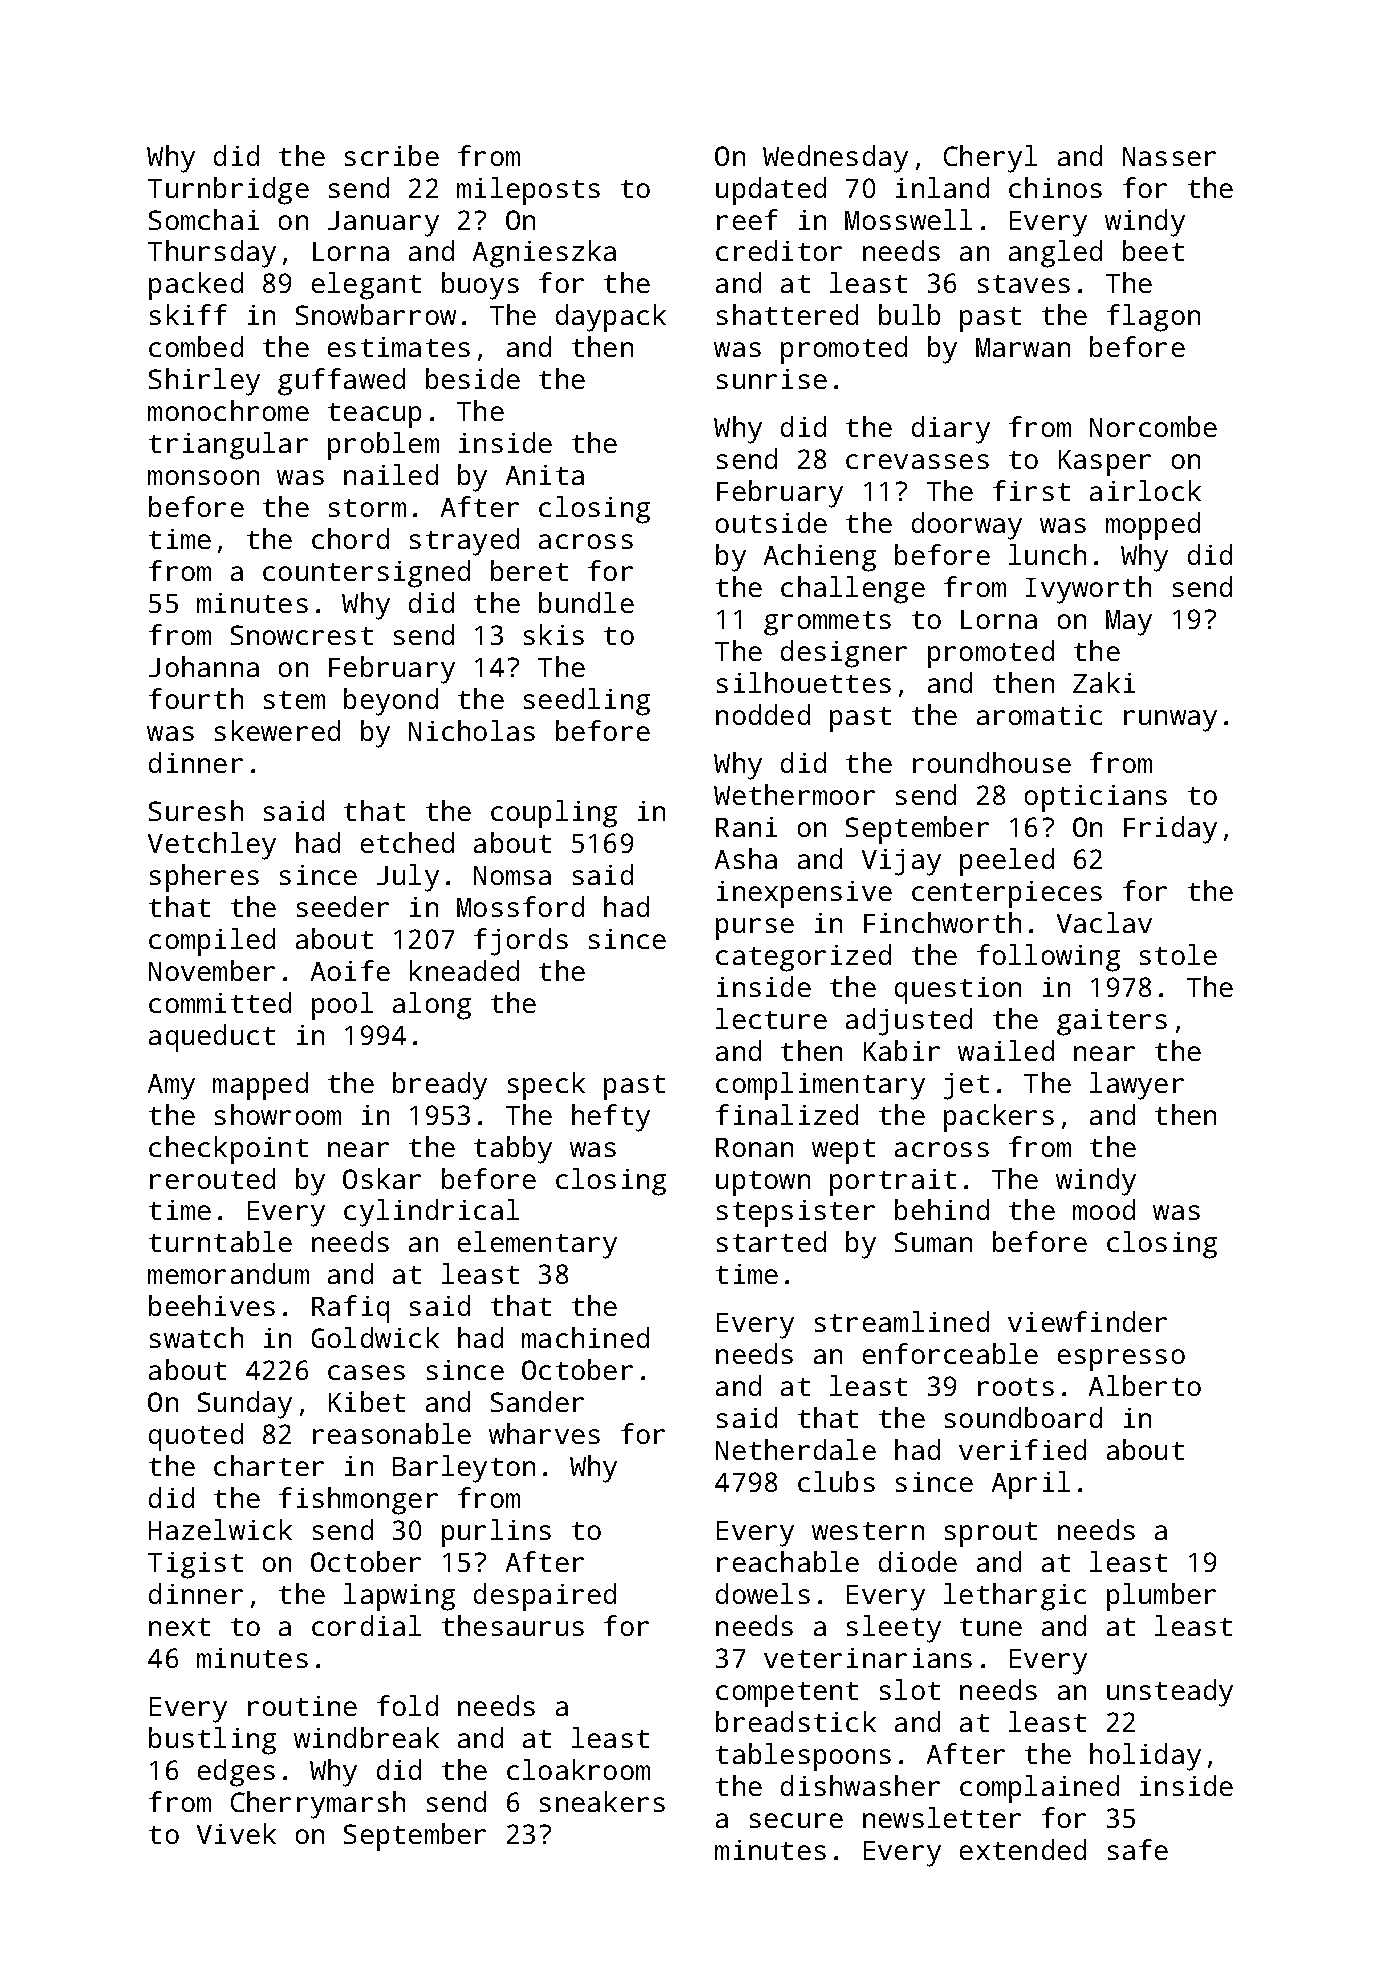  Describe the element at coordinates (860, 1785) in the document. I see `dishwasher` at that location.
